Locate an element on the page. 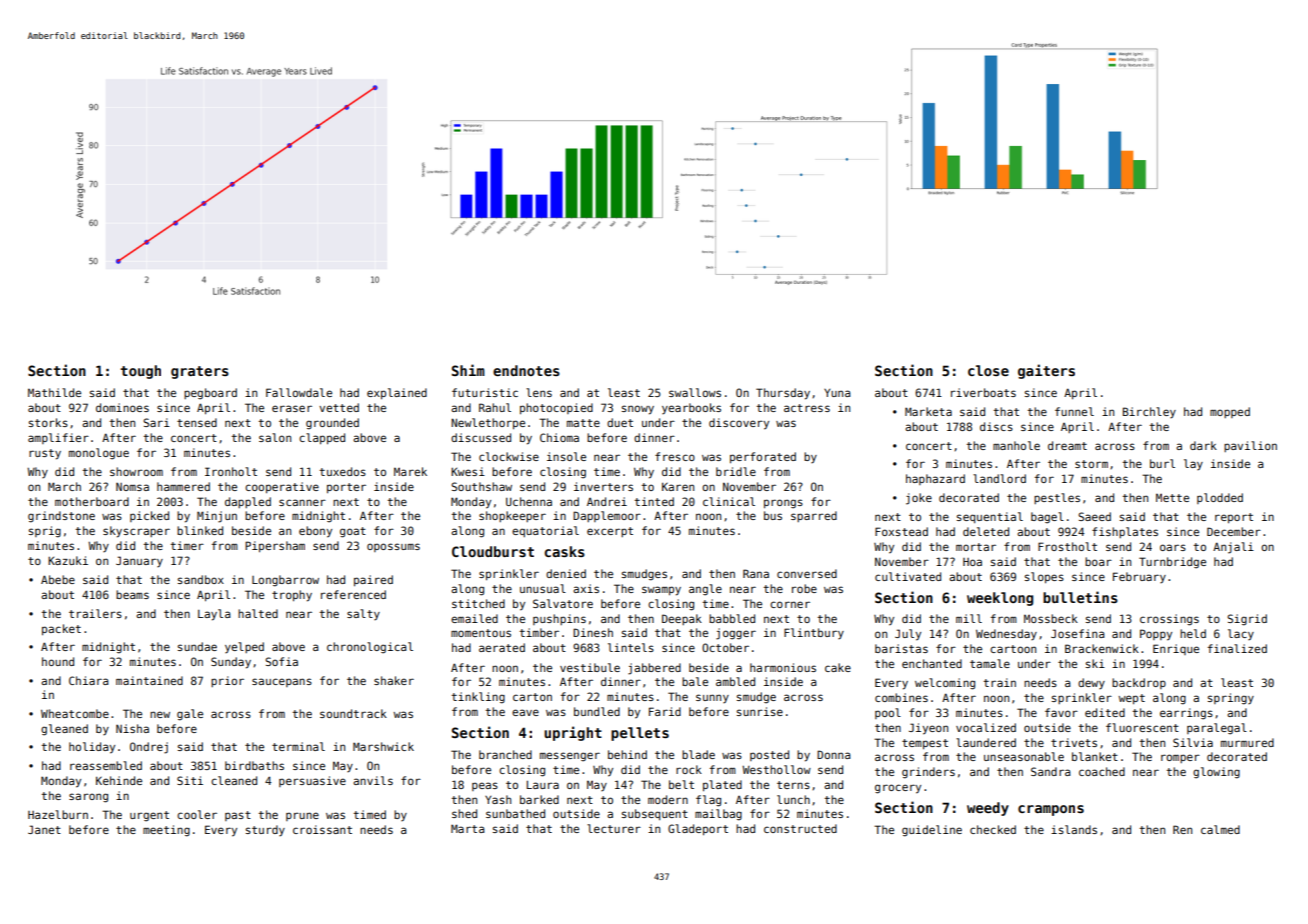 The height and width of the page is (924, 1308). Yash is located at coordinates (498, 799).
